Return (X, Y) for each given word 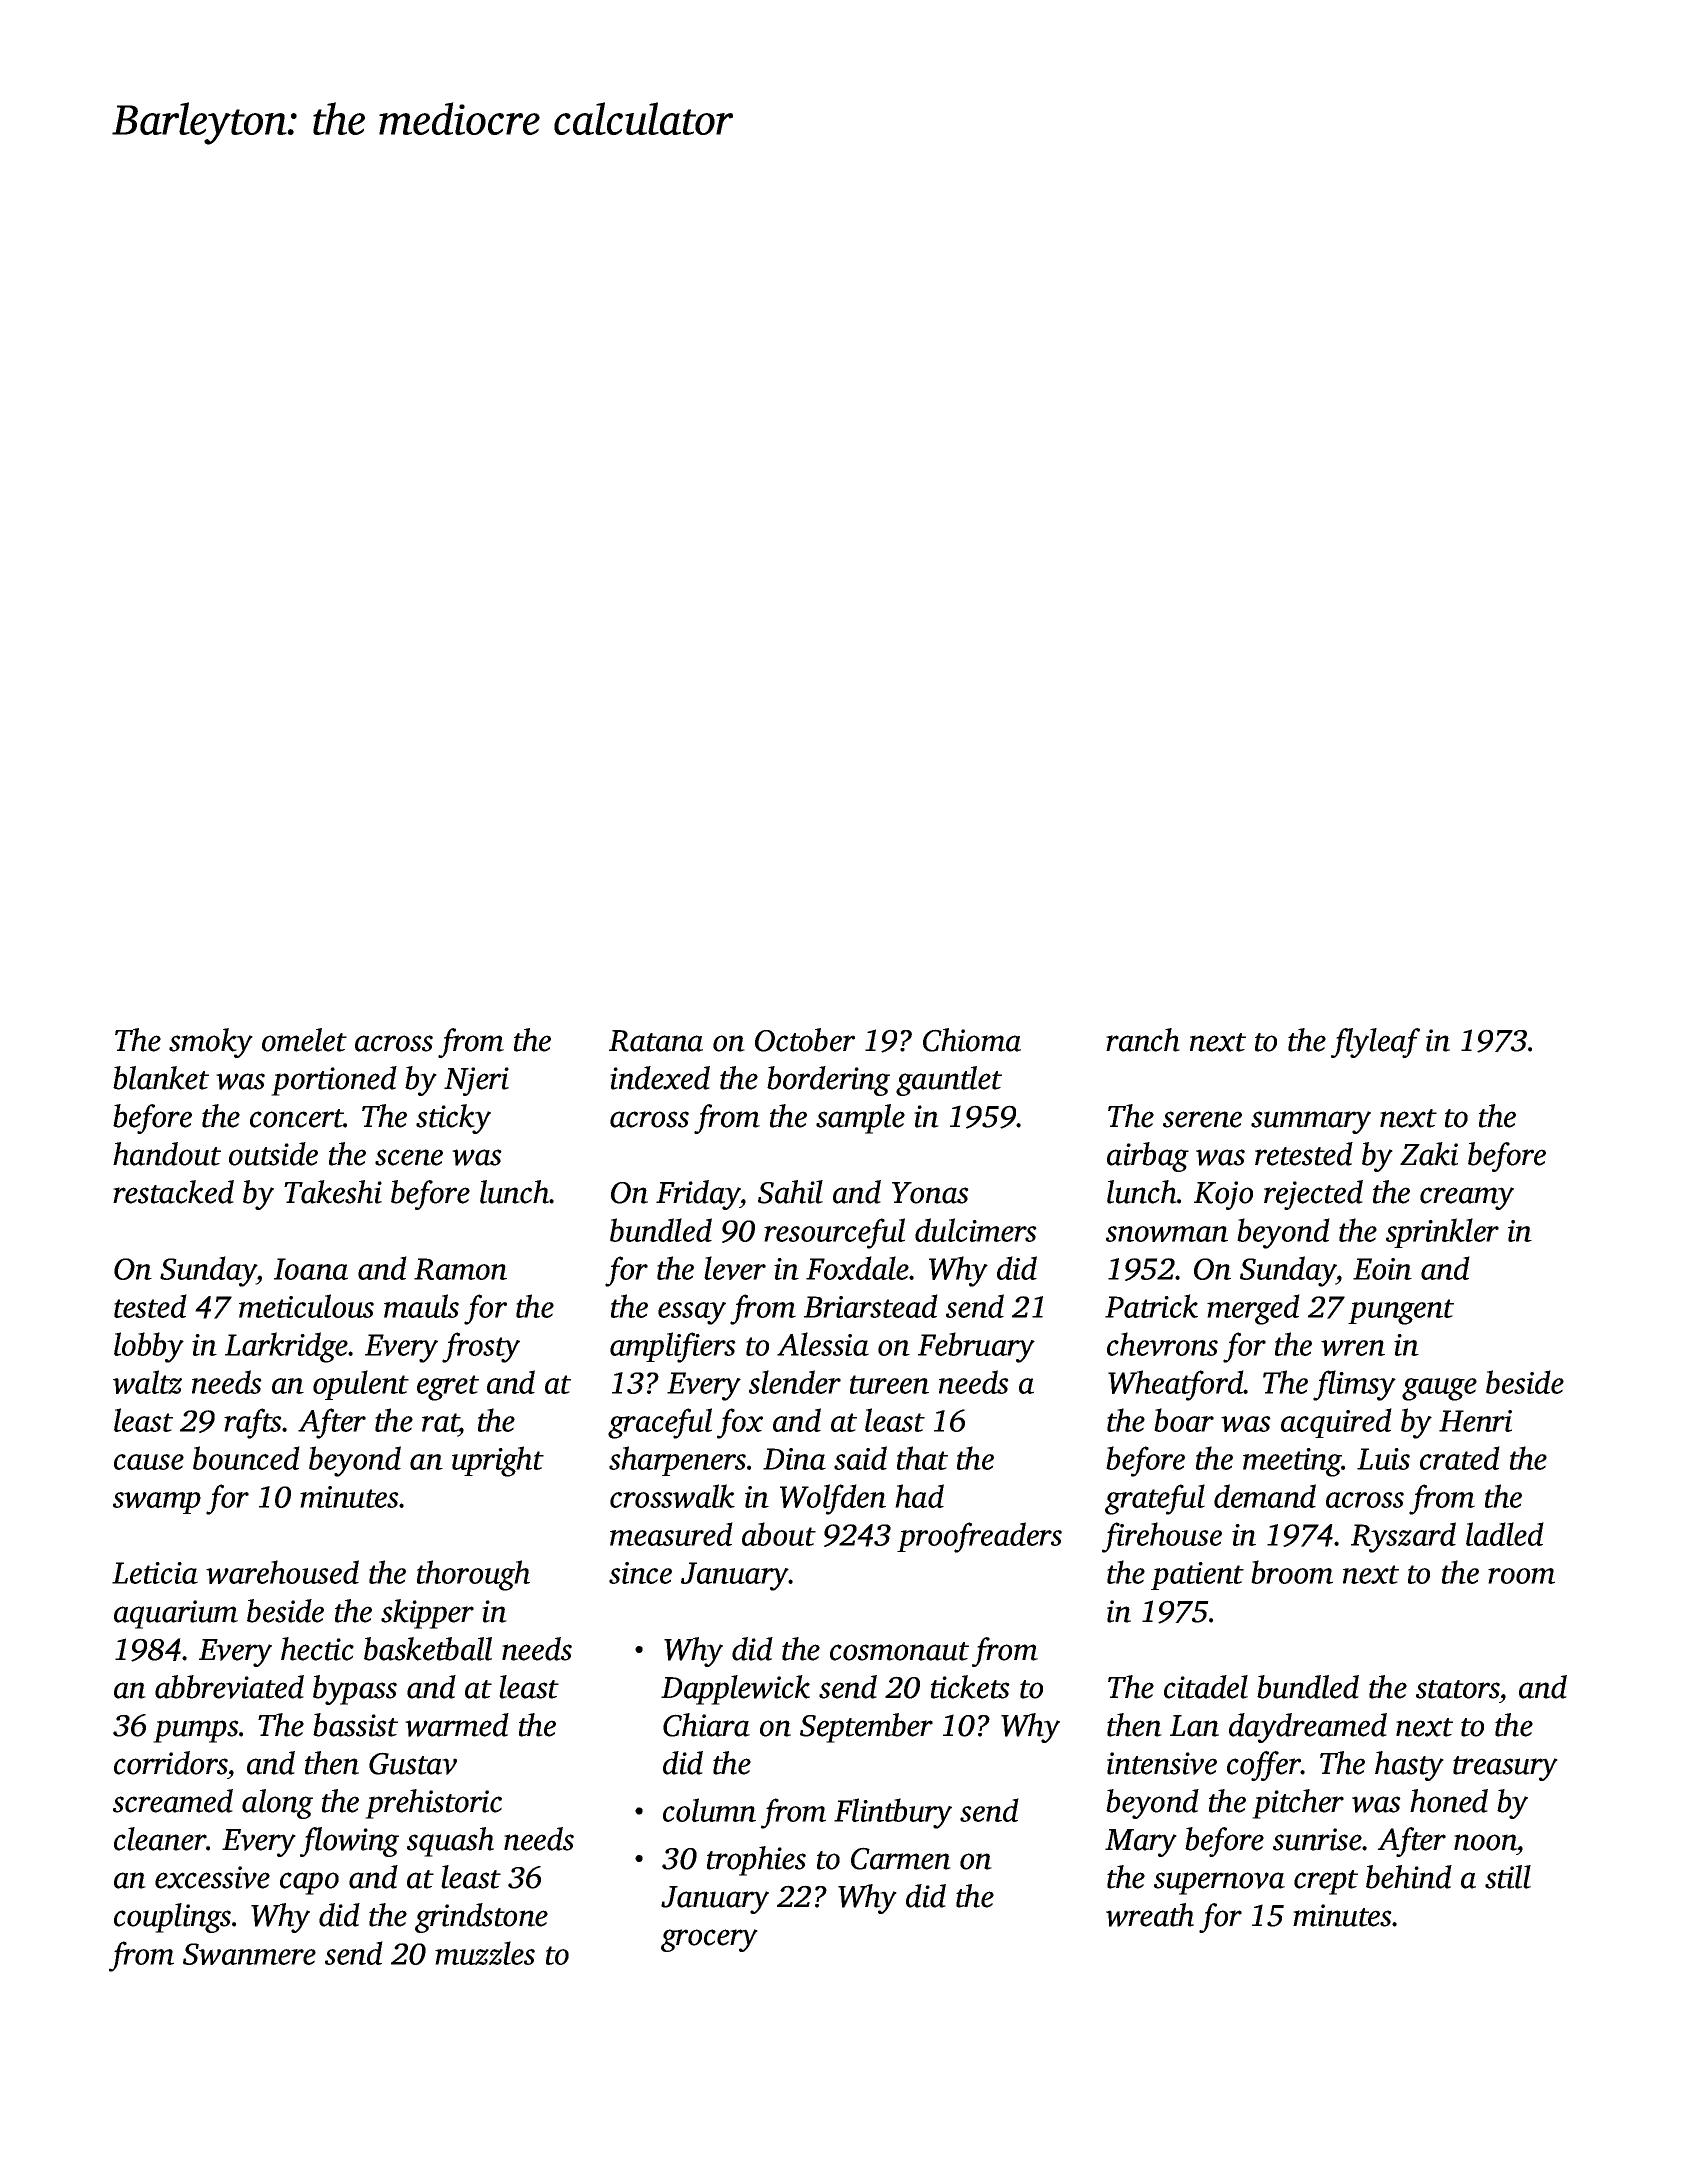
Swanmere (249, 1954)
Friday (698, 1195)
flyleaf (1375, 1043)
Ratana (656, 1041)
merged (1253, 1309)
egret (448, 1388)
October (805, 1040)
